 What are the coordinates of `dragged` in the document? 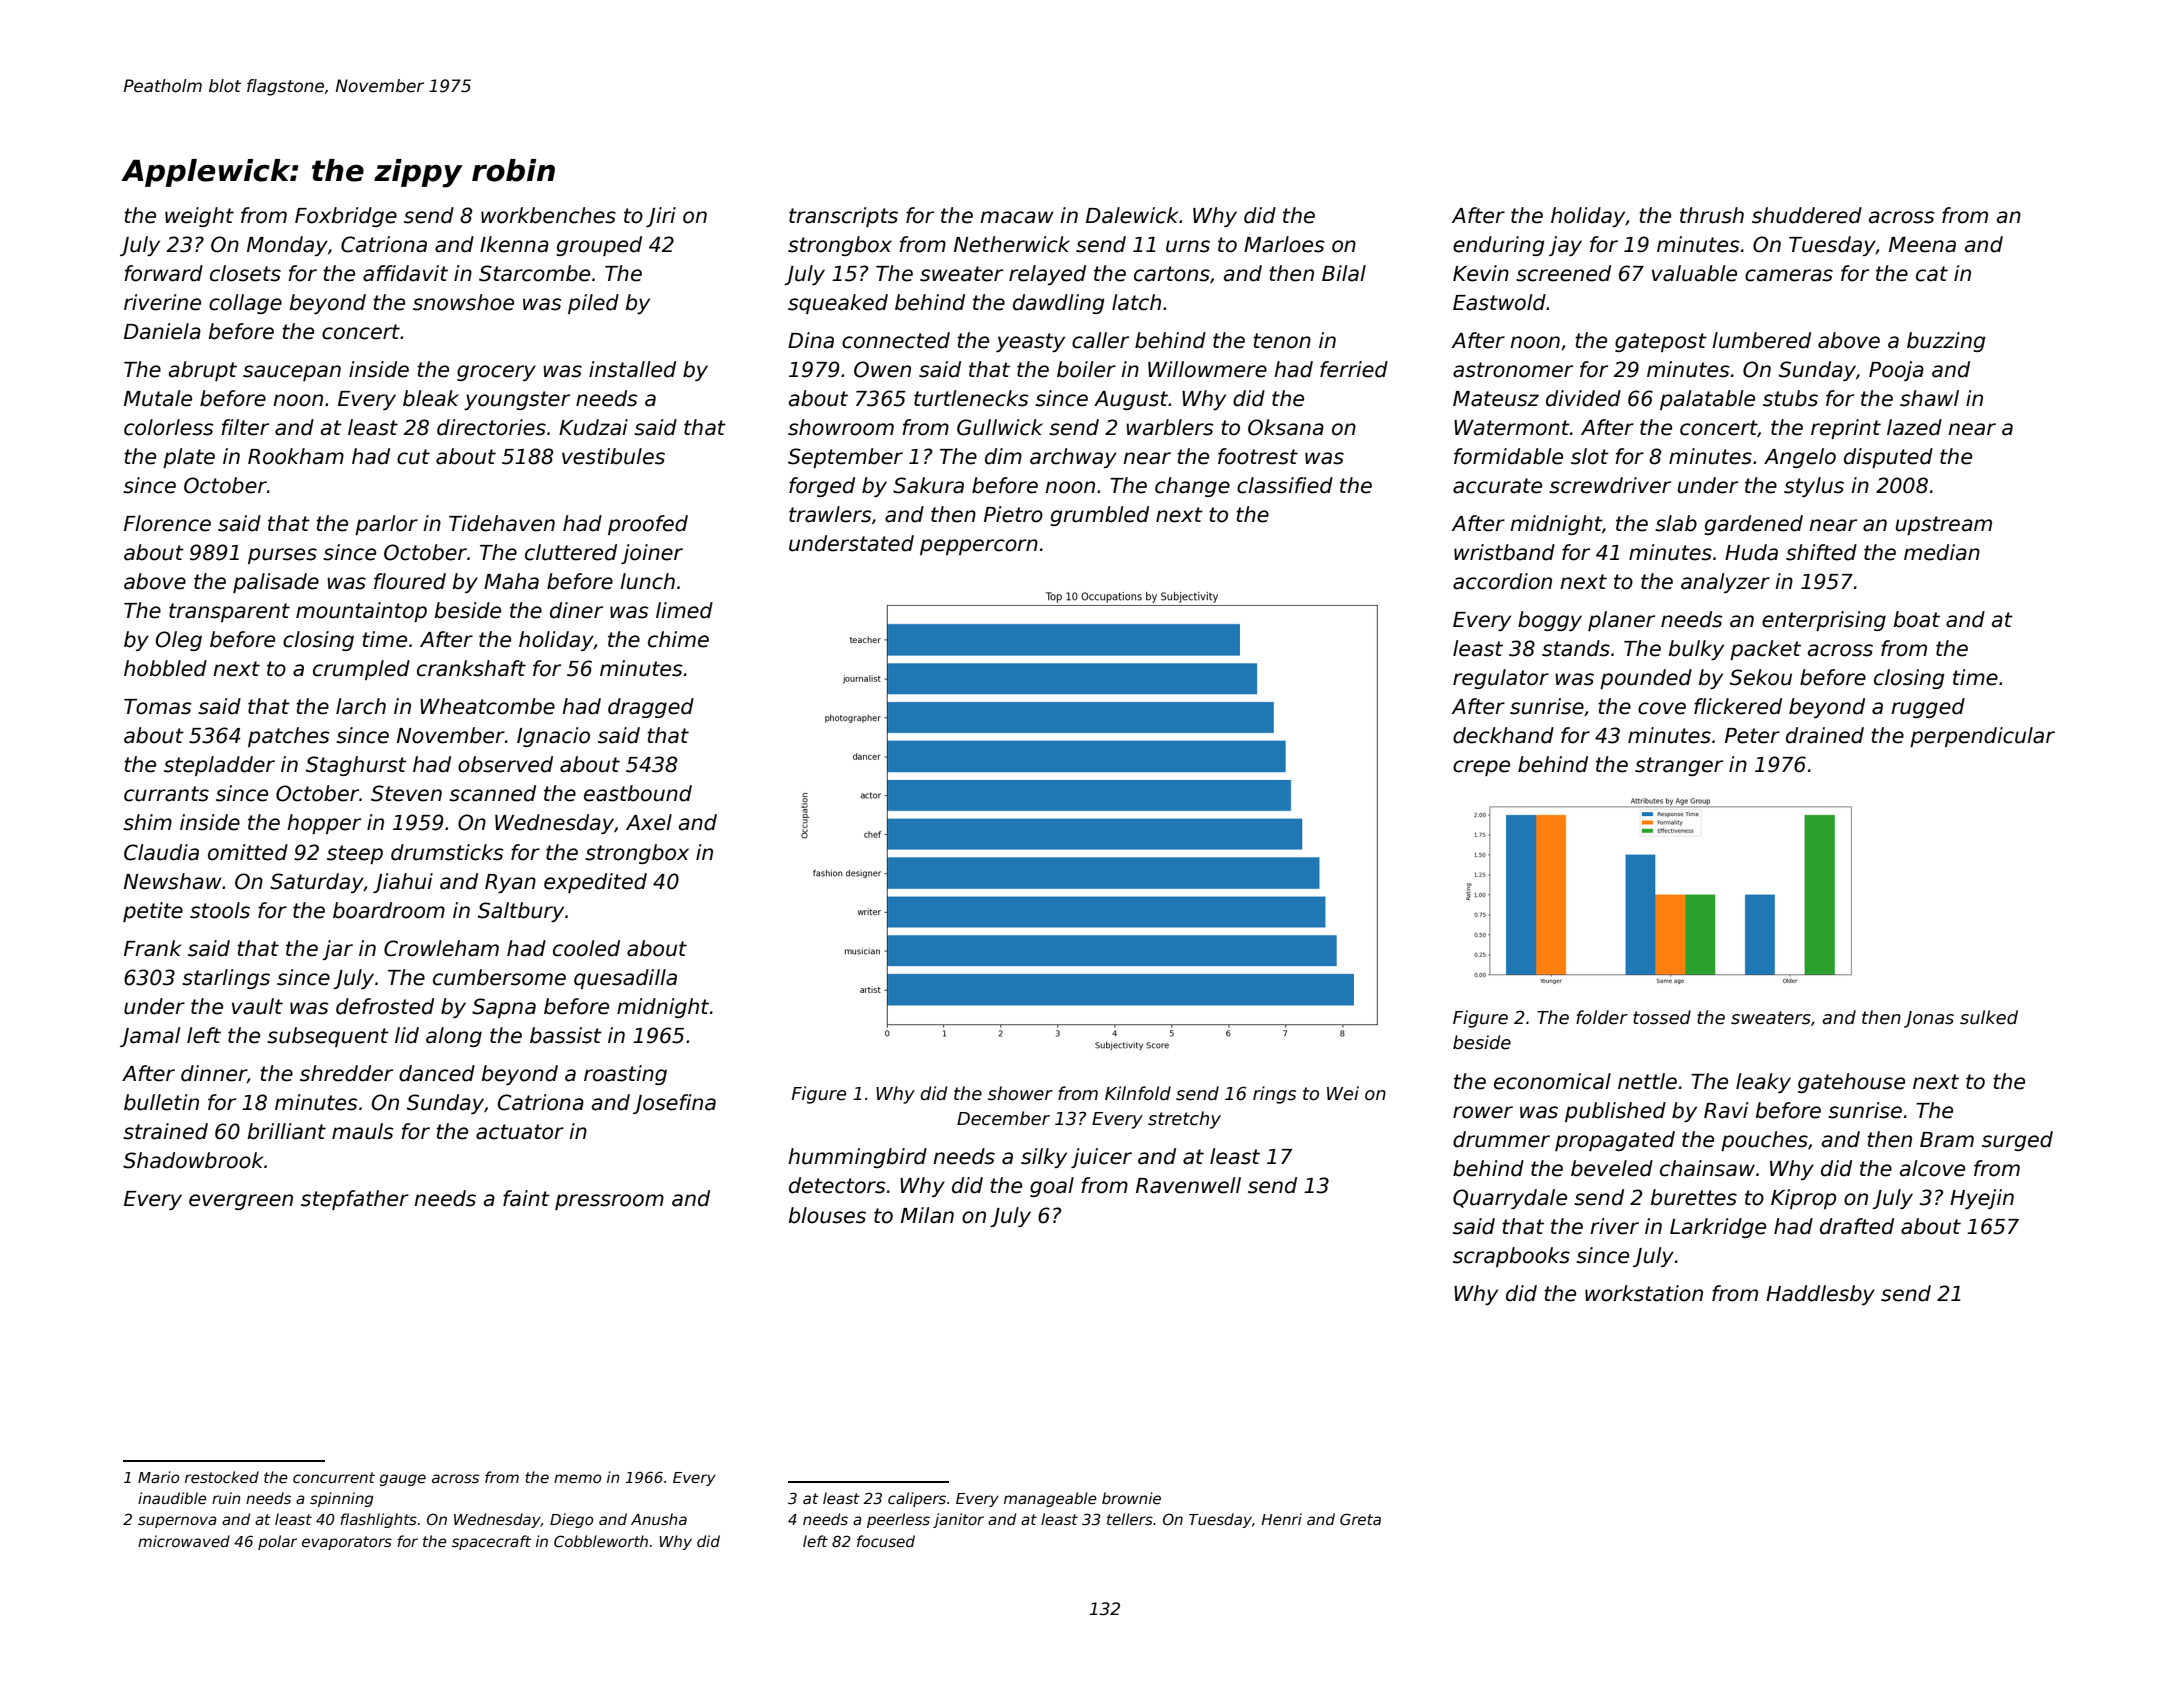 It's located at (651, 708).
